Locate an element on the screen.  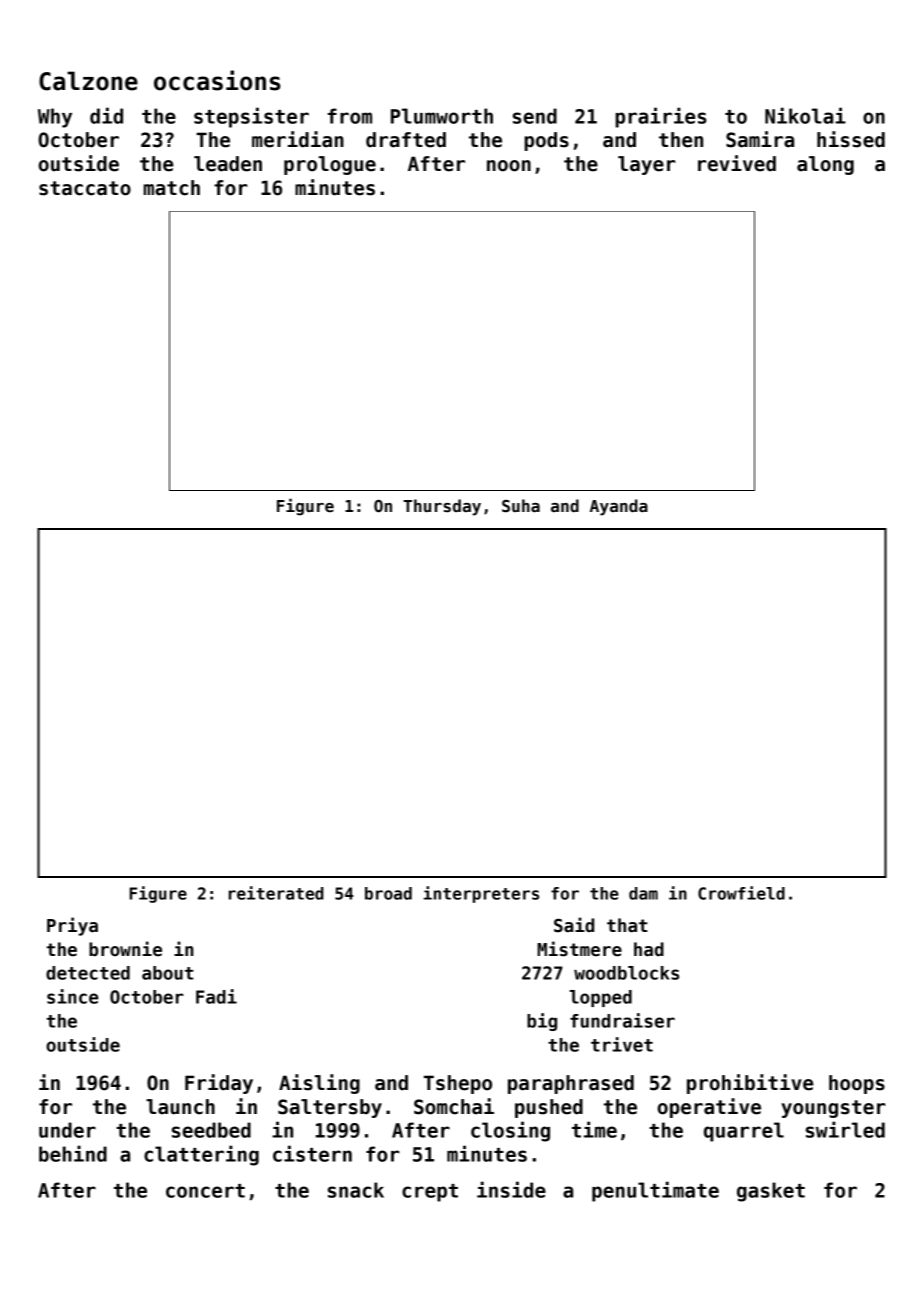
from is located at coordinates (350, 116).
